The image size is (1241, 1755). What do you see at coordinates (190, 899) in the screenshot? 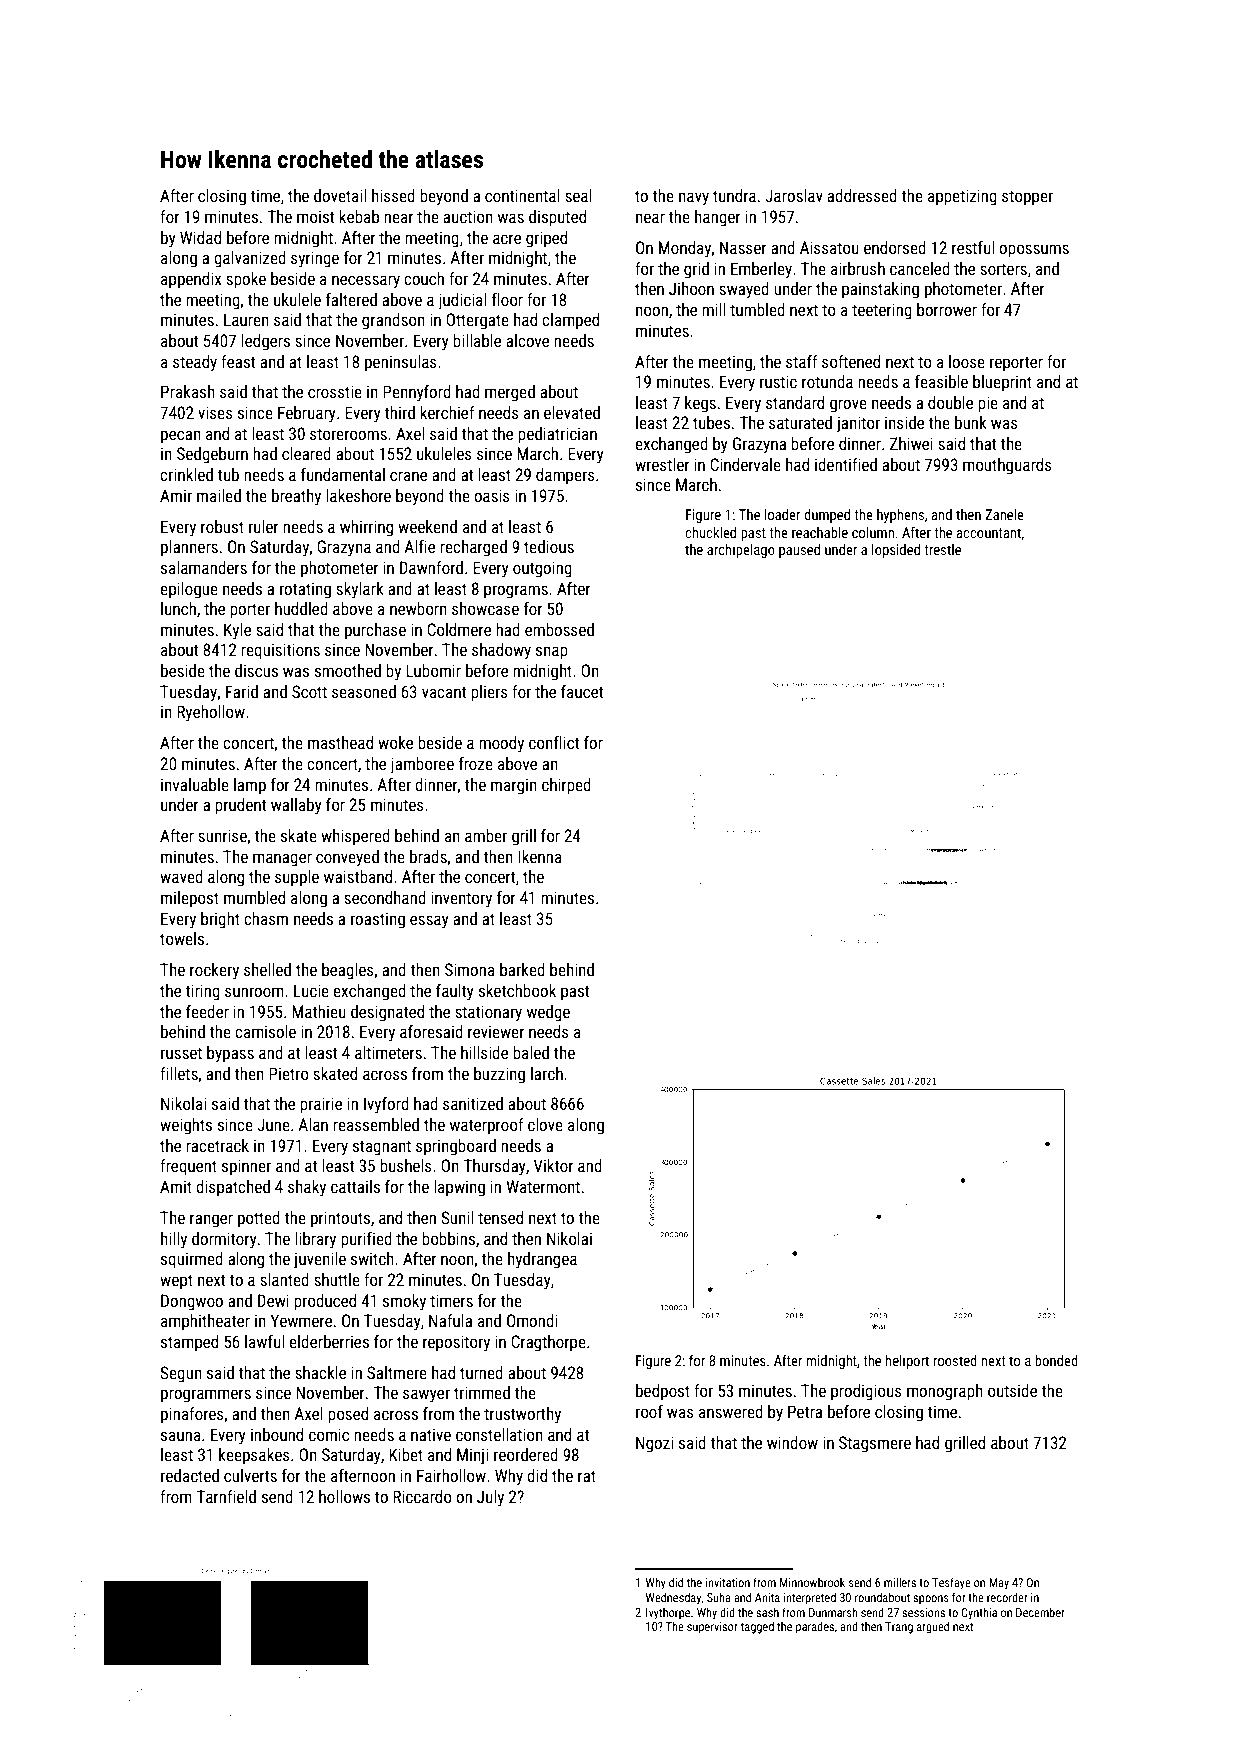
I see `milepost` at bounding box center [190, 899].
